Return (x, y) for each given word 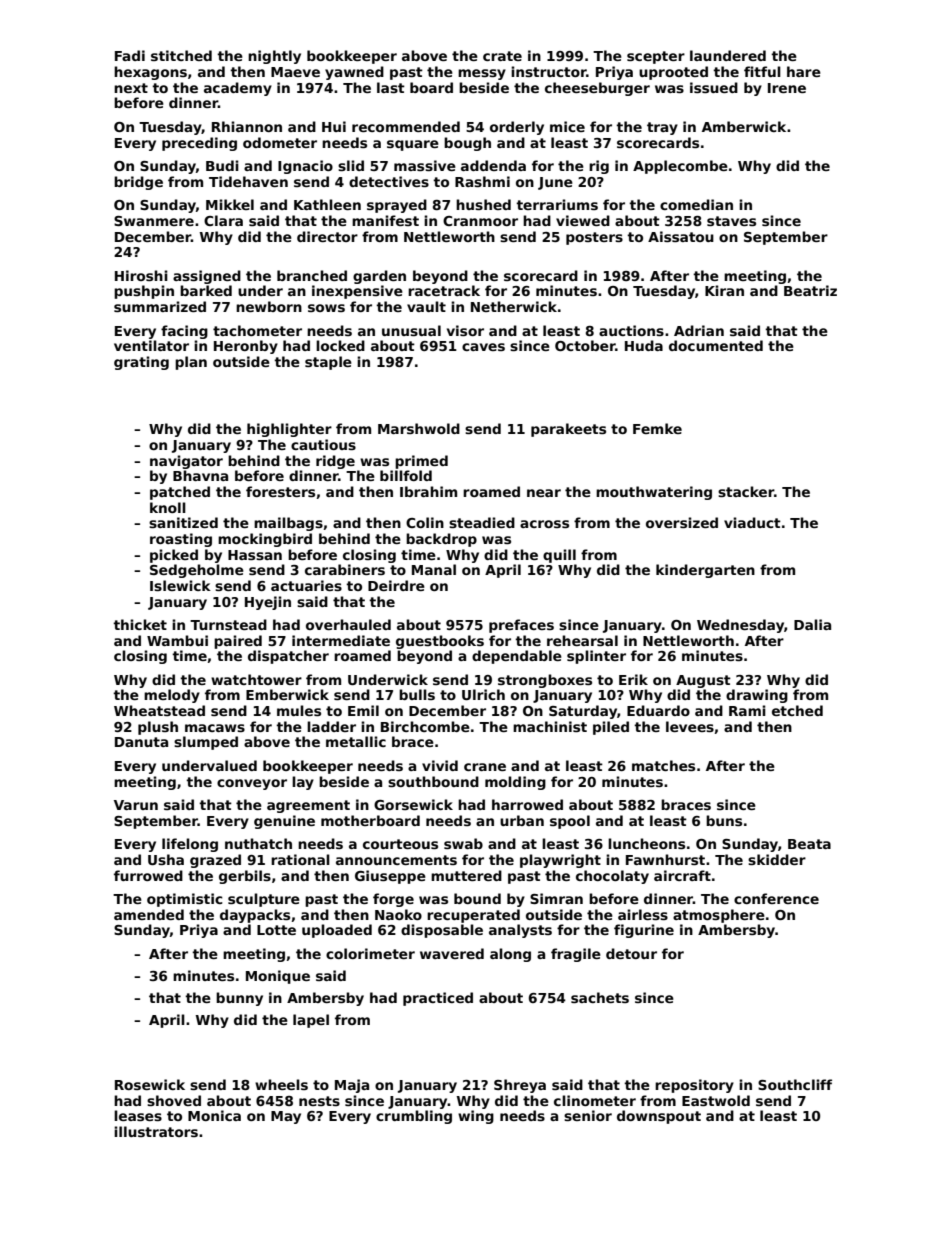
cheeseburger (597, 89)
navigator (186, 462)
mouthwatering (654, 493)
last (391, 87)
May (286, 1117)
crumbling (414, 1117)
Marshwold (419, 428)
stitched (181, 55)
